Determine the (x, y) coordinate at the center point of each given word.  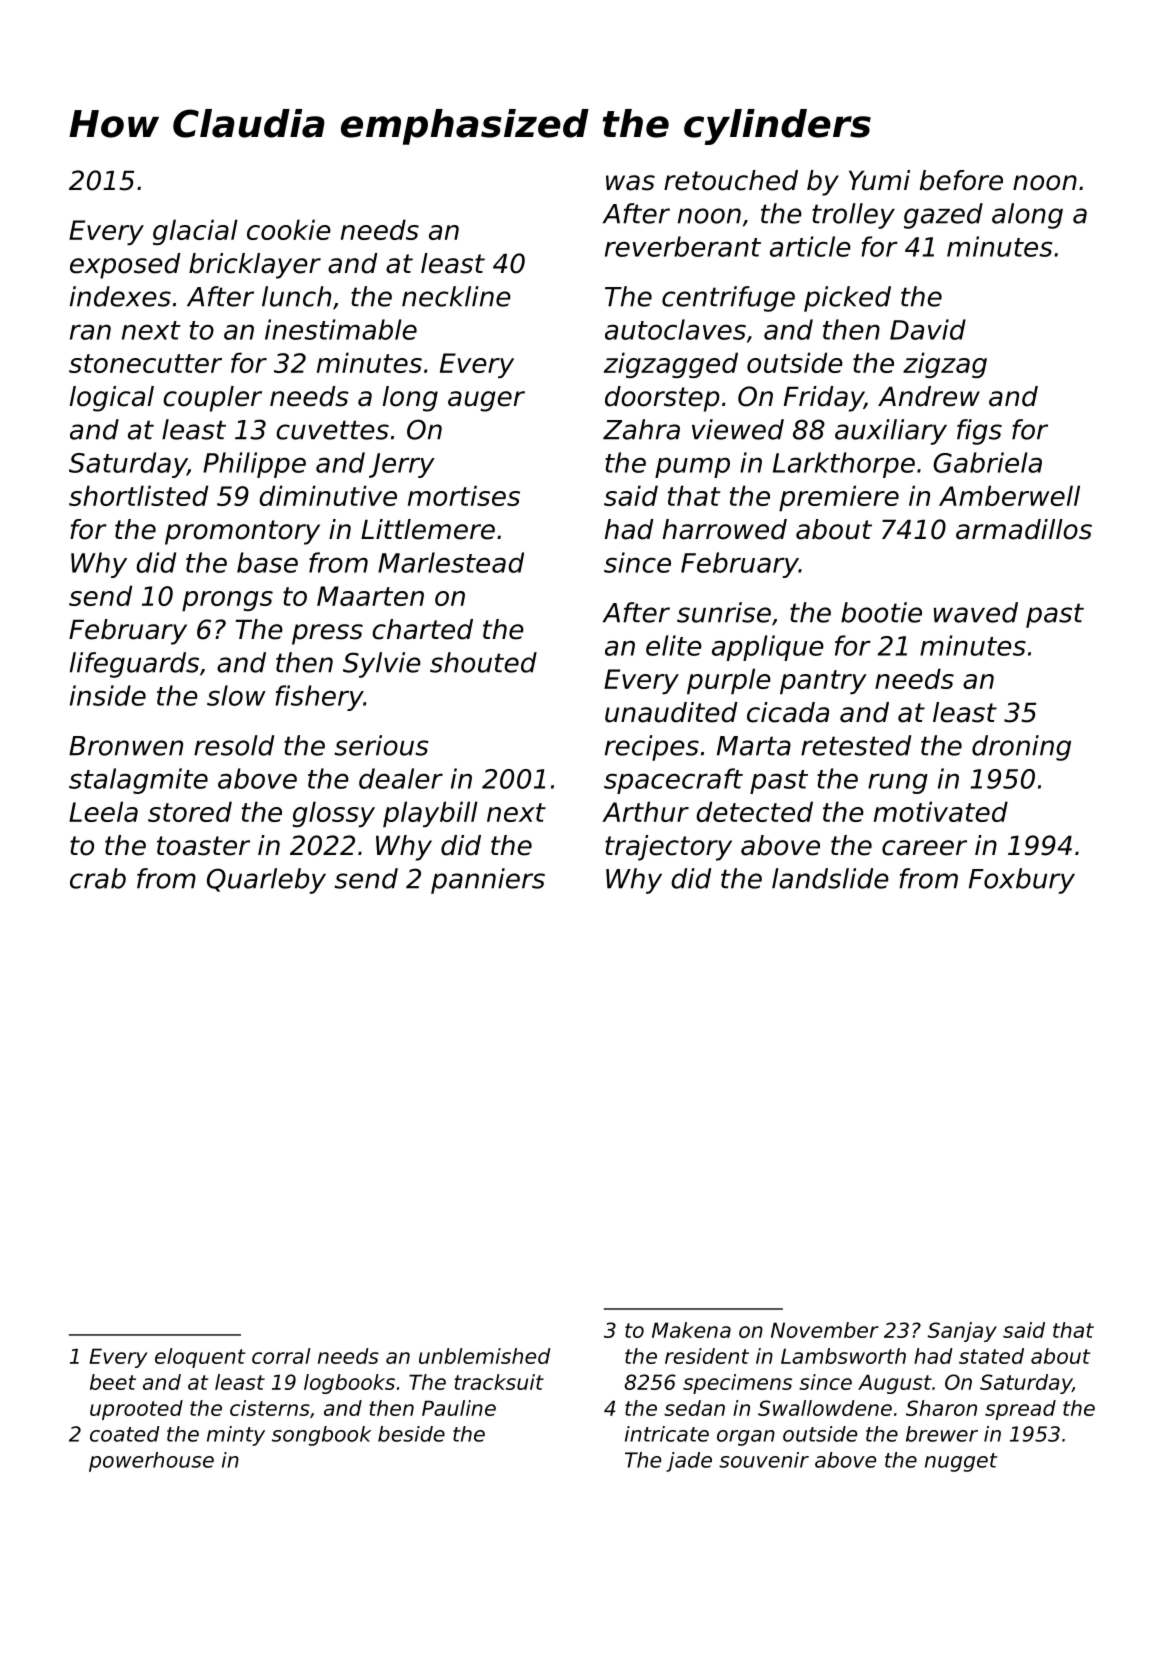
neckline (456, 296)
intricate (667, 1434)
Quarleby (266, 881)
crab (98, 878)
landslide (830, 878)
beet (113, 1382)
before (961, 180)
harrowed (725, 529)
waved (976, 612)
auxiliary (891, 432)
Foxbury (1022, 881)
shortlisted (138, 495)
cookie (289, 229)
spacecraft (673, 781)
